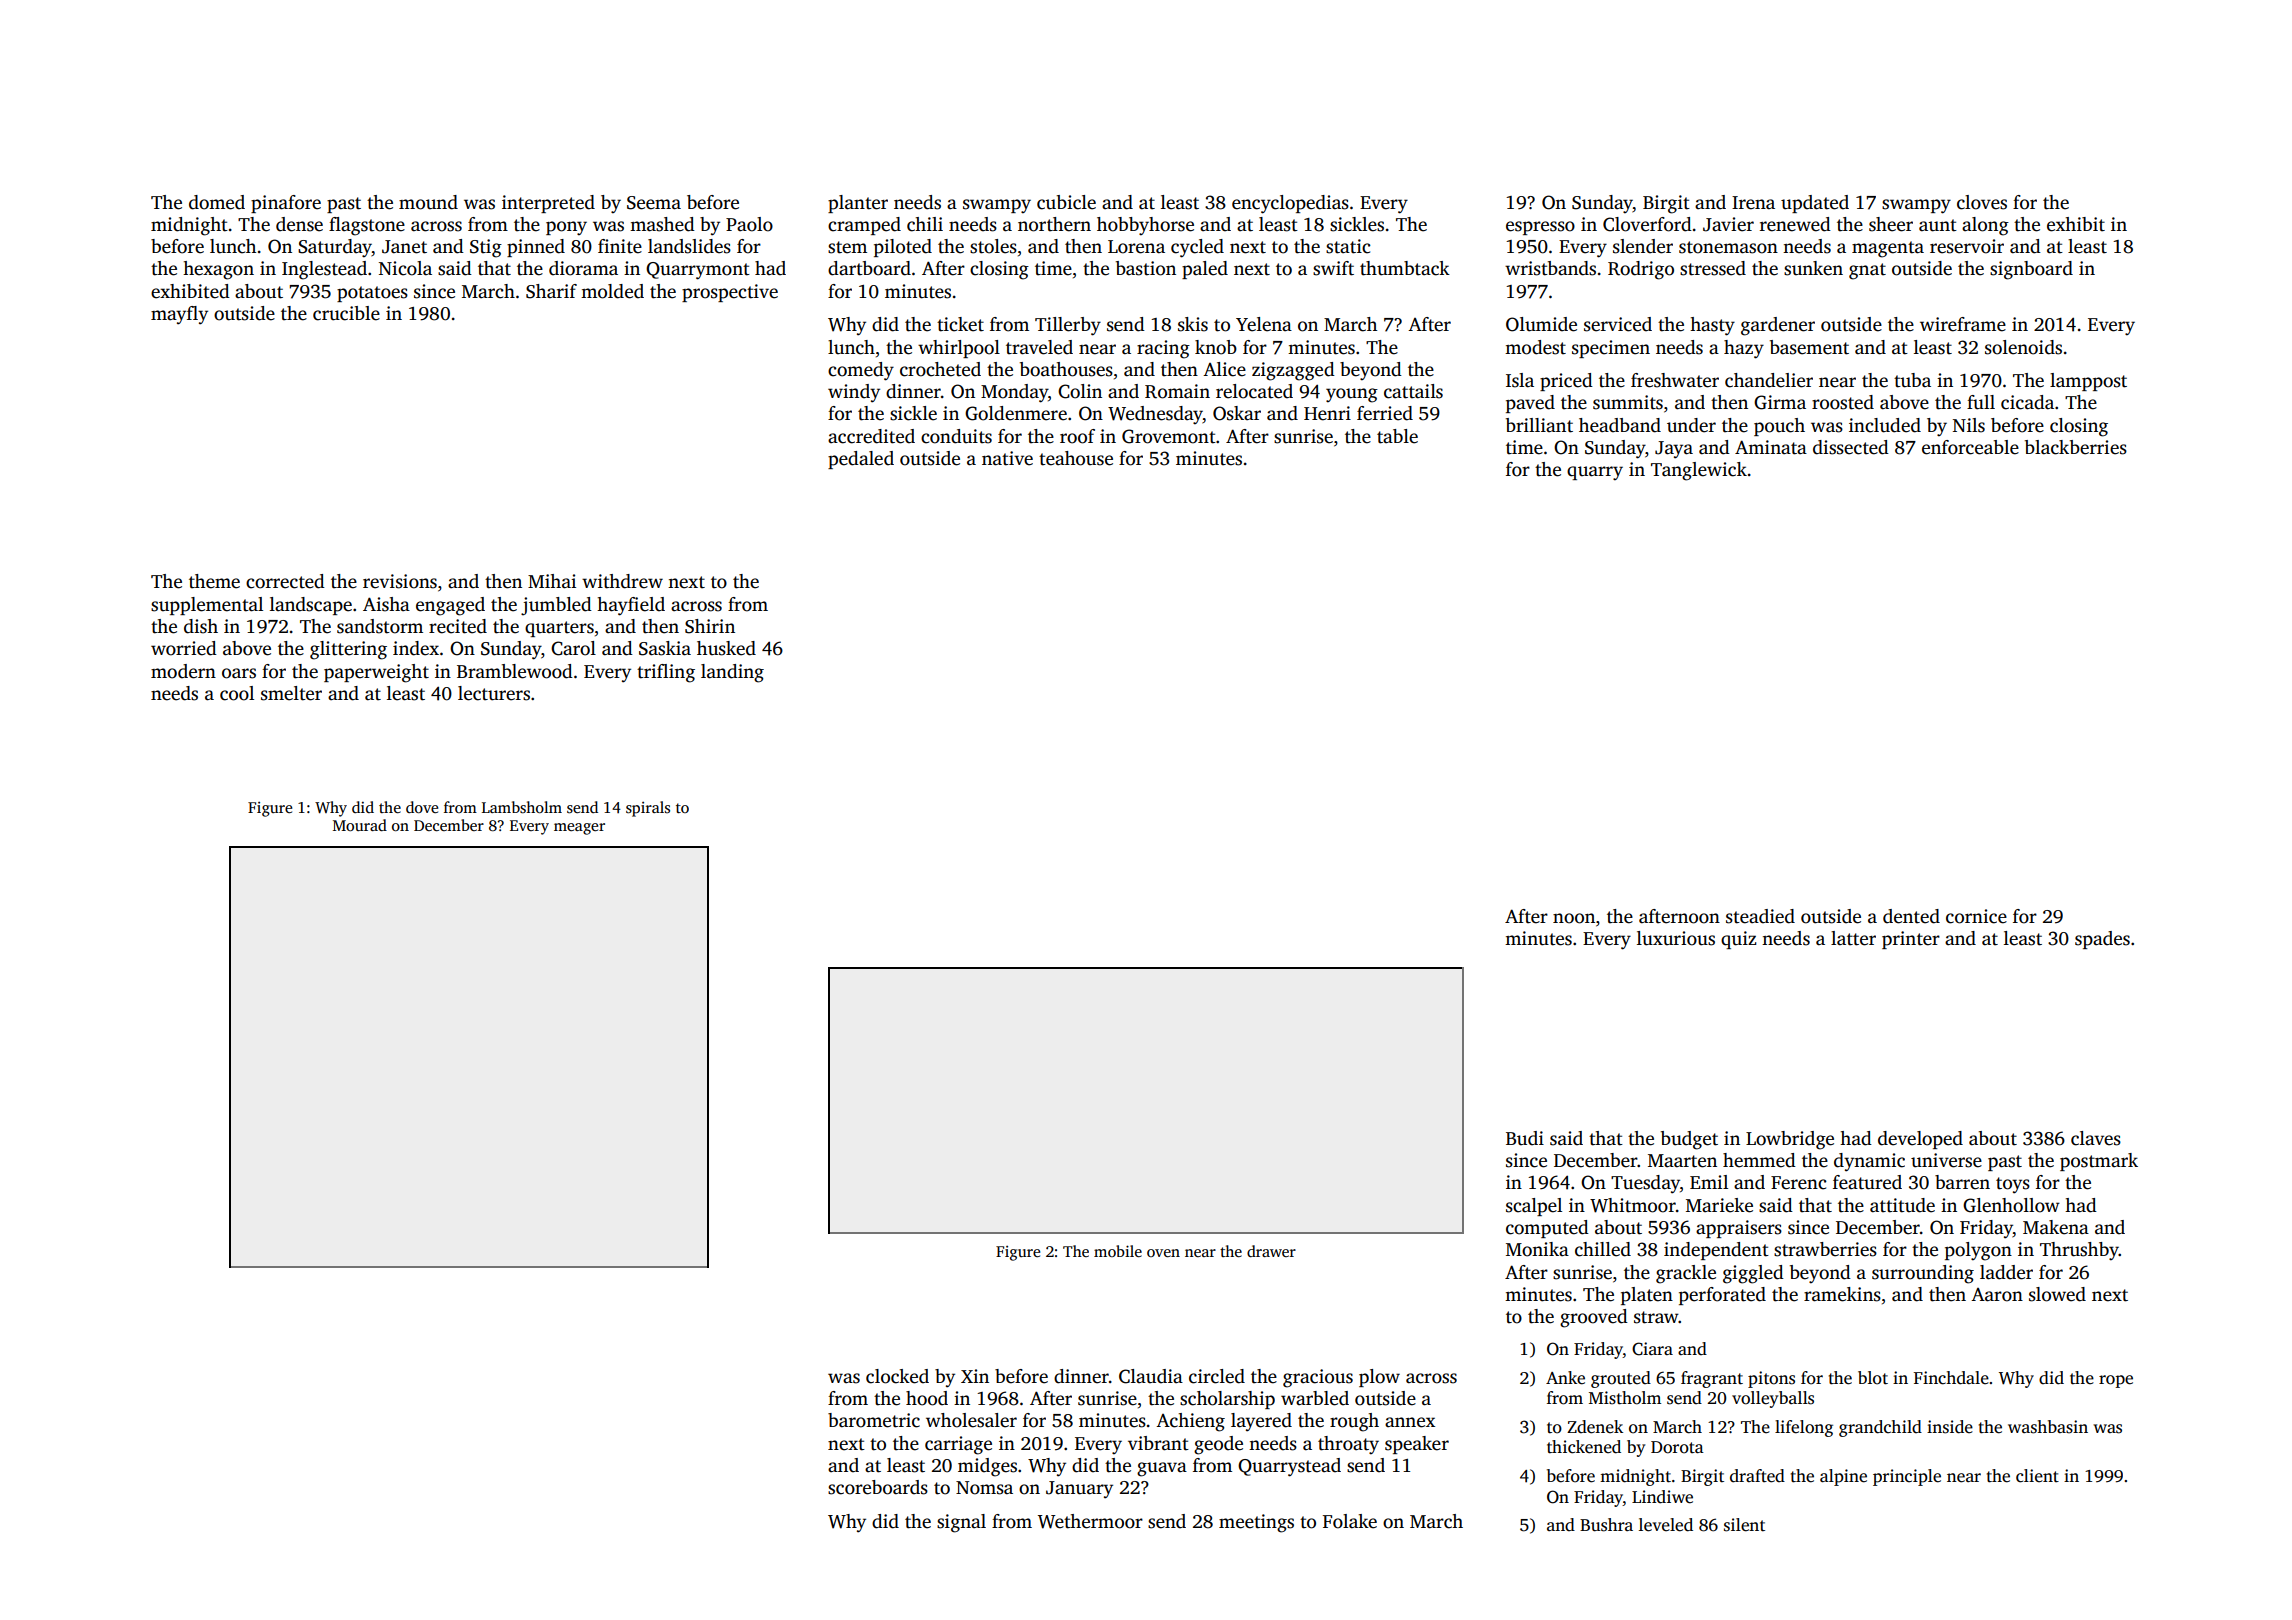 Image resolution: width=2292 pixels, height=1620 pixels. Describe the element at coordinates (1911, 940) in the screenshot. I see `printer` at that location.
